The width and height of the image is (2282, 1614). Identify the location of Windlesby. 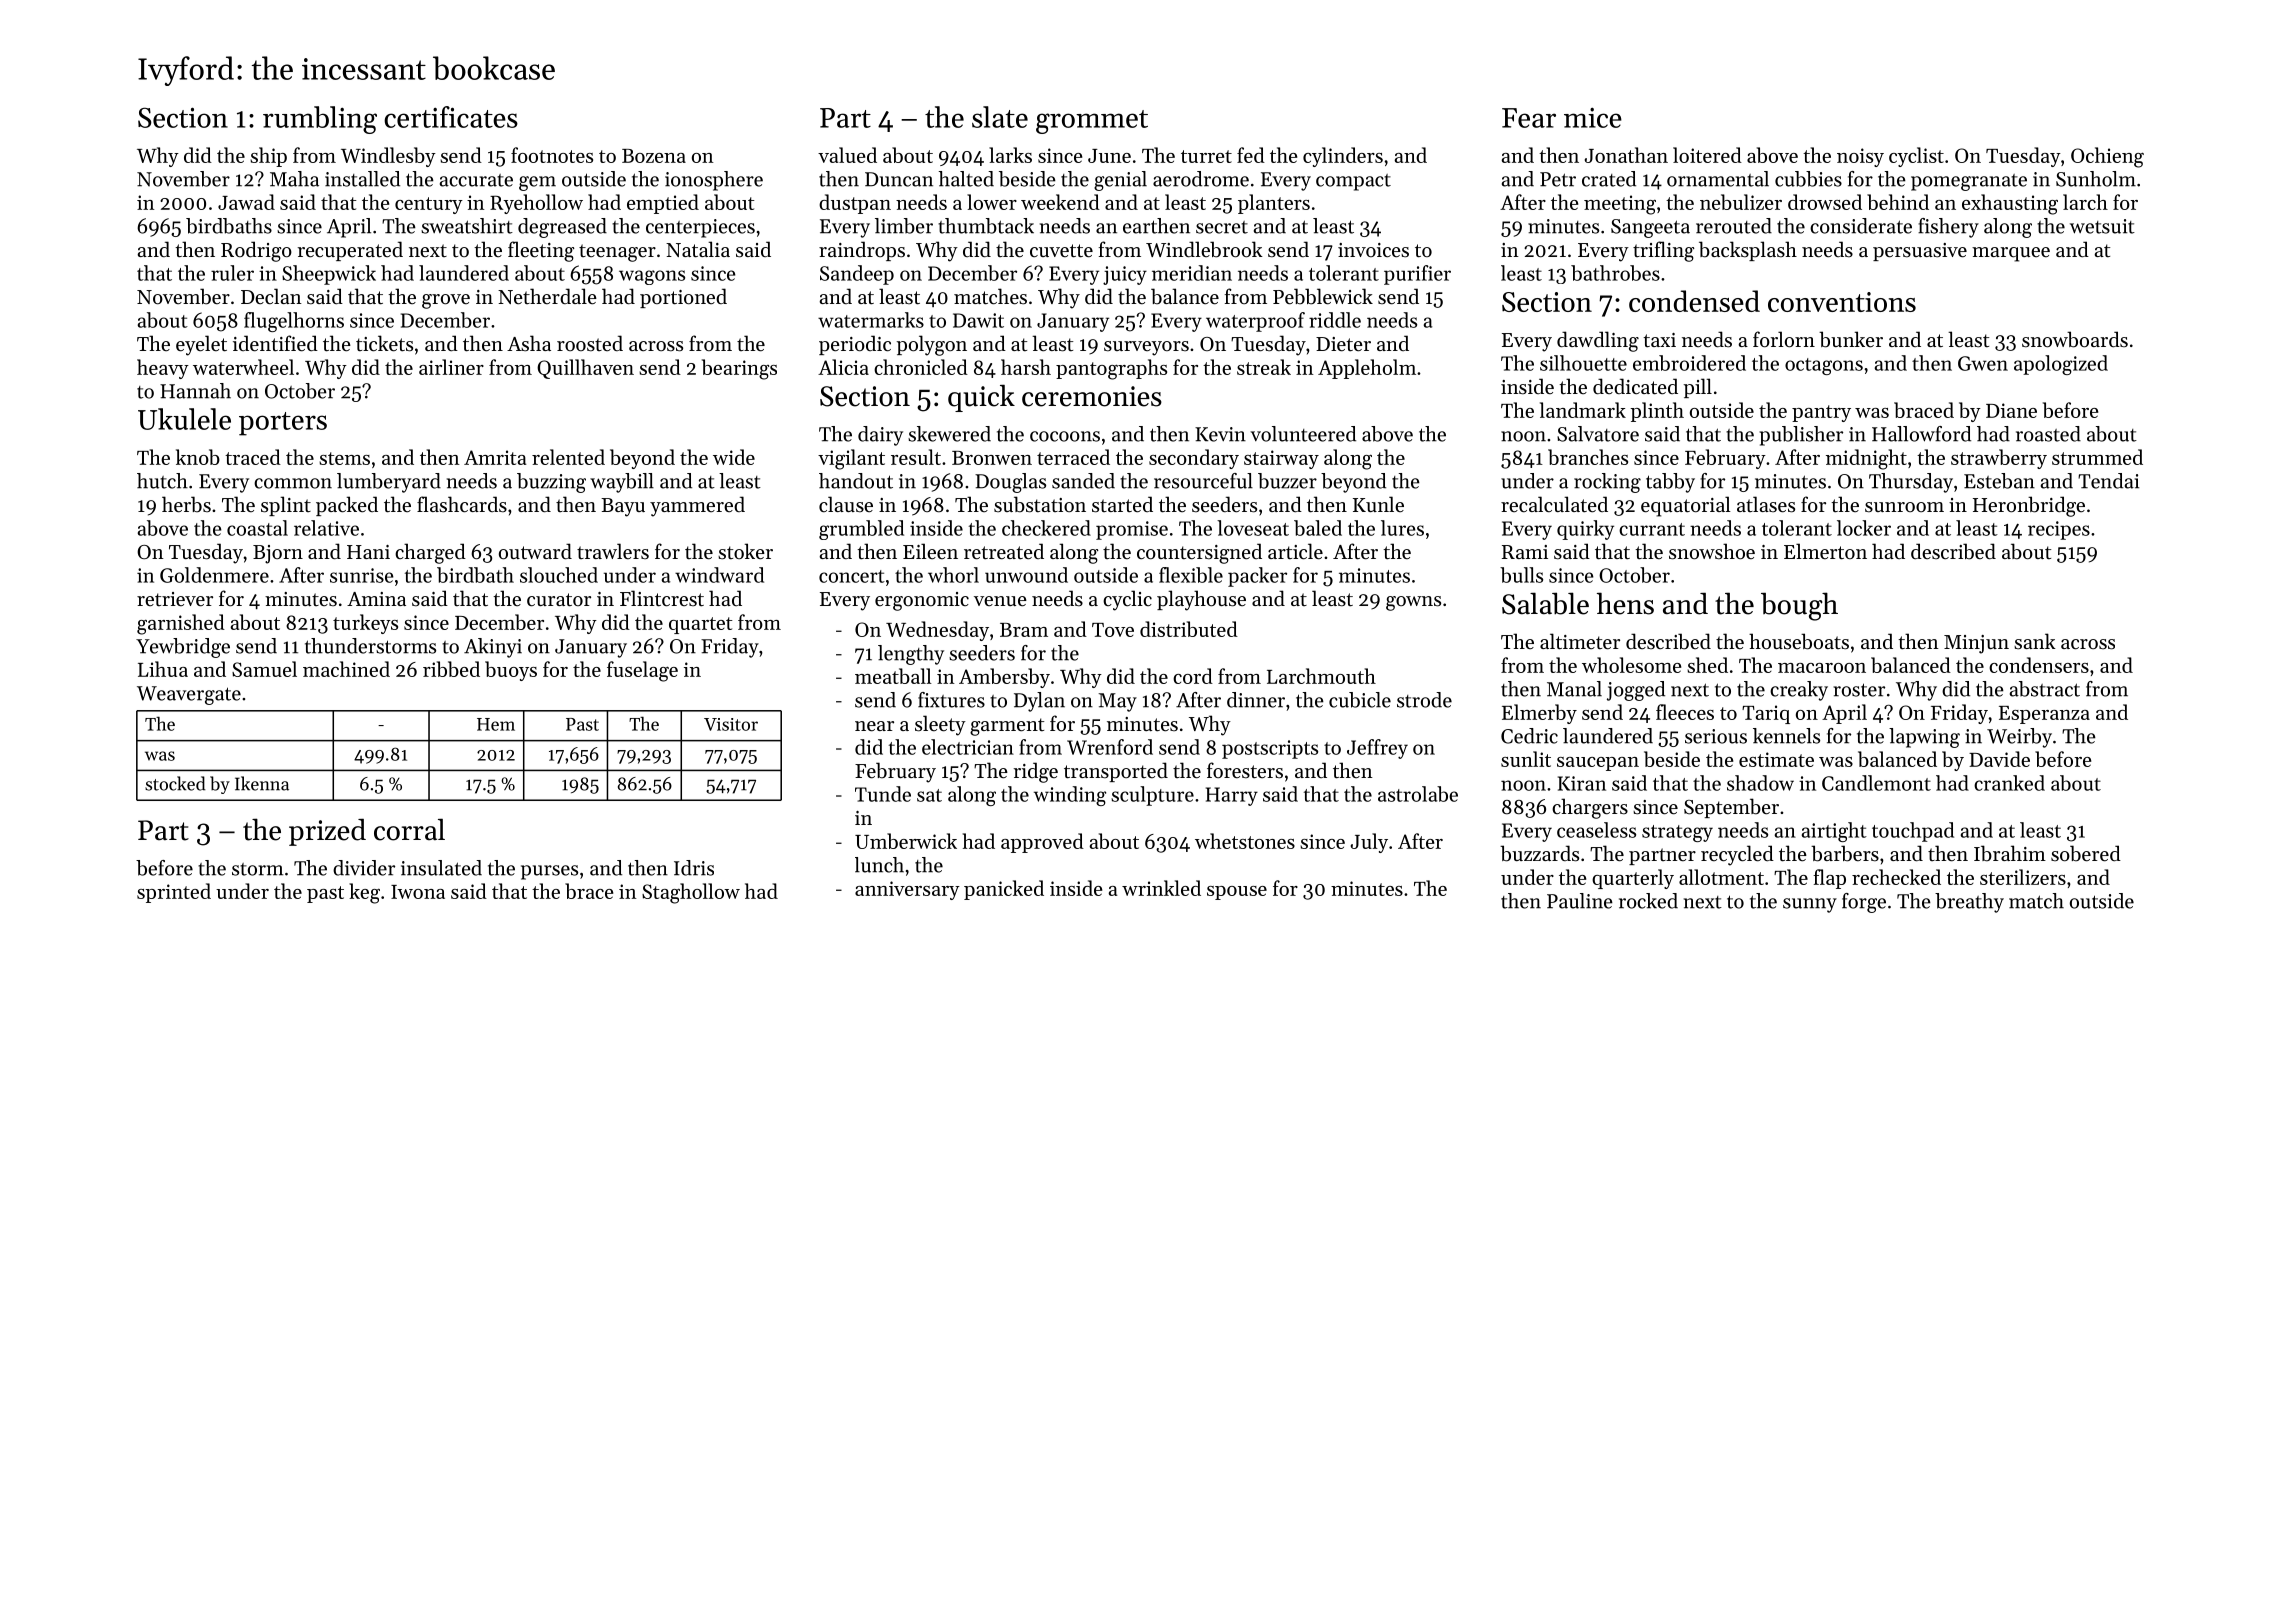
(388, 157).
